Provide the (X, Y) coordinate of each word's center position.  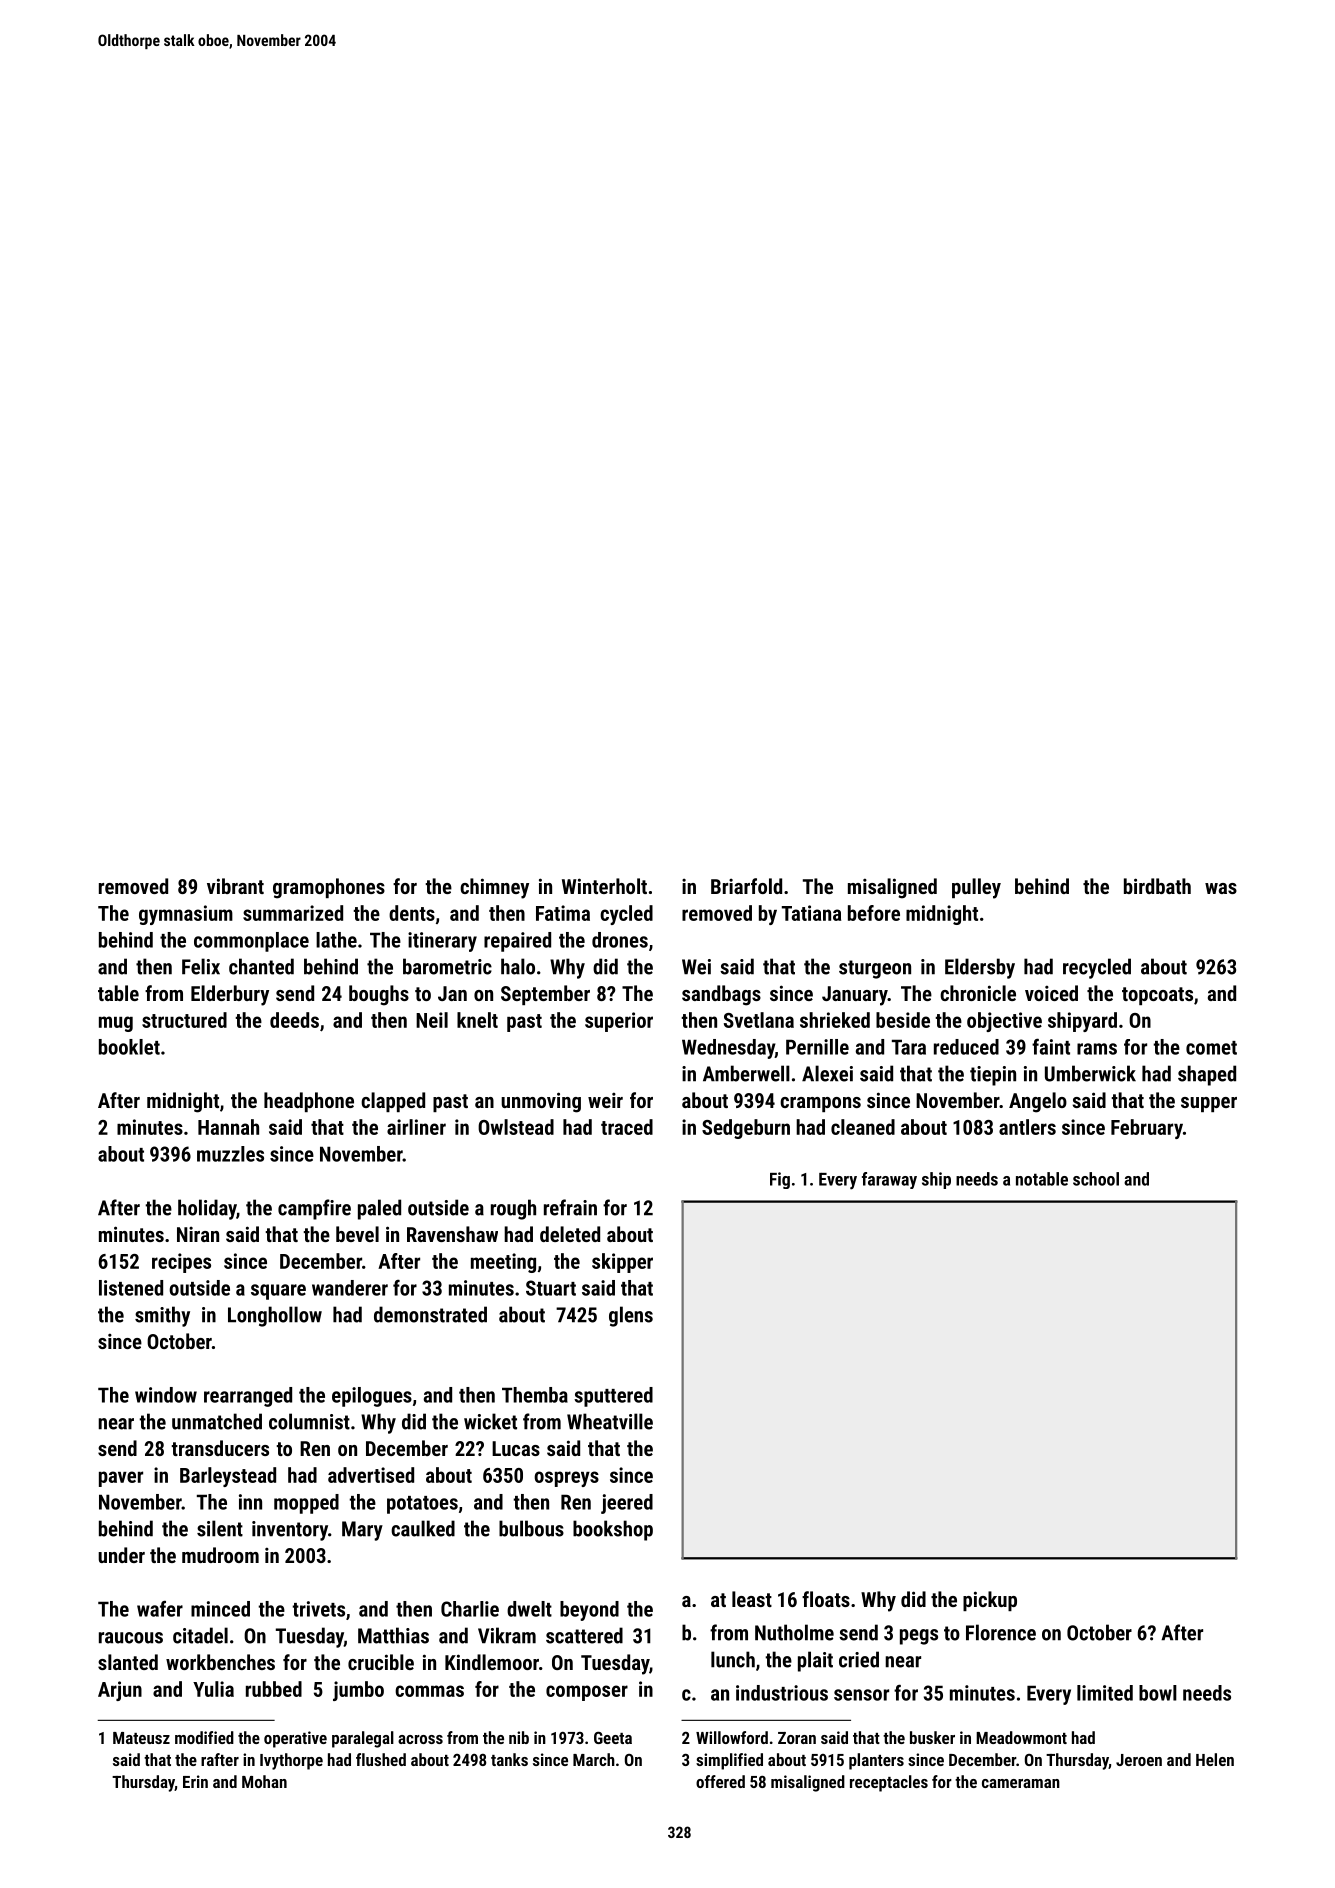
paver (121, 1479)
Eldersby (980, 968)
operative (295, 1739)
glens (631, 1316)
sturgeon (875, 969)
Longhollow (275, 1316)
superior (619, 1022)
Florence (1001, 1632)
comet (1211, 1048)
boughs (379, 995)
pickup (990, 1601)
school (1096, 1179)
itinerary (442, 942)
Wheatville (610, 1421)
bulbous (531, 1528)
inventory (290, 1531)
